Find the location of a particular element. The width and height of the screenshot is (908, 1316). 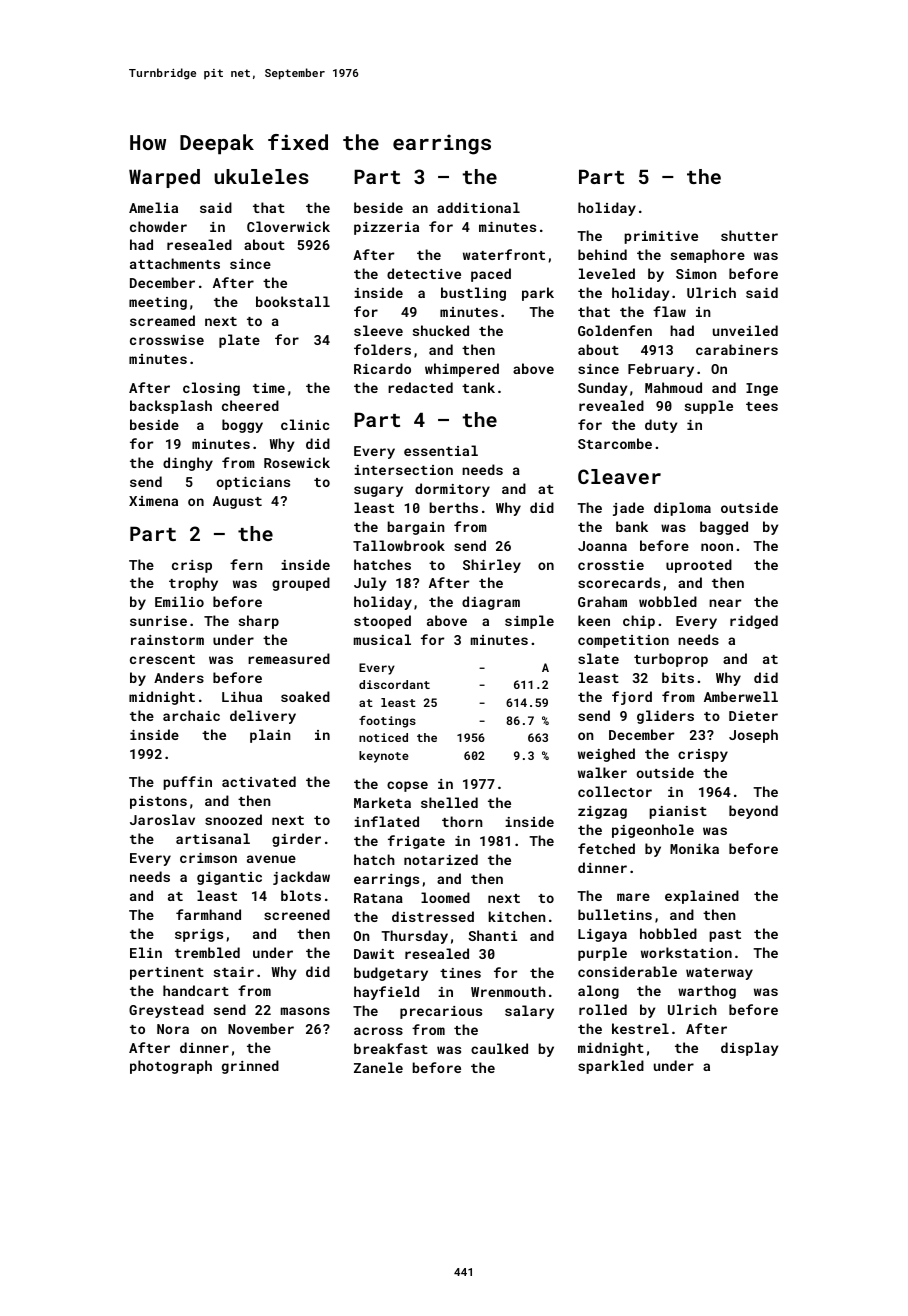

plate is located at coordinates (239, 341).
